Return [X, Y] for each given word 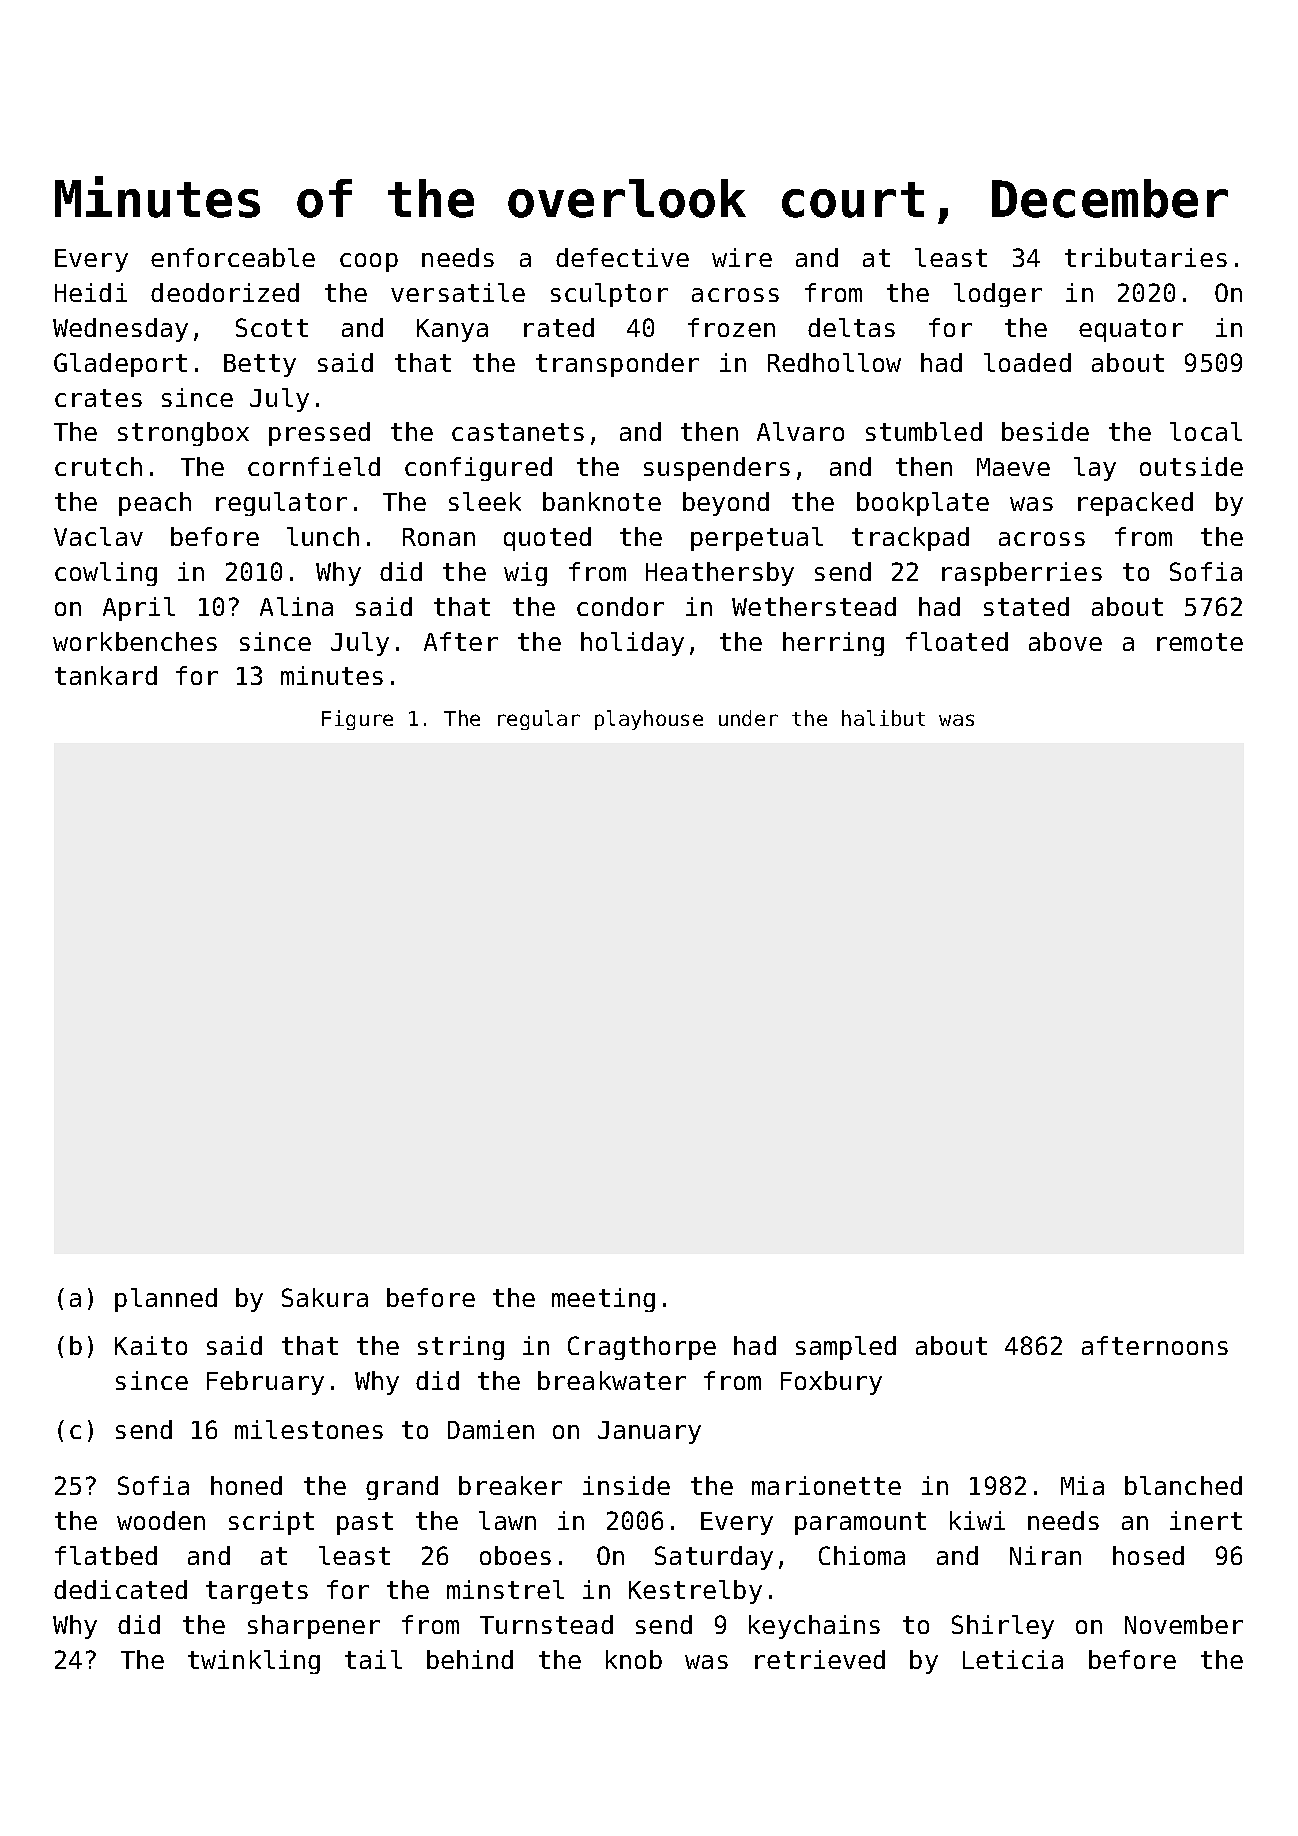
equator [1131, 330]
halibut [883, 718]
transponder [617, 365]
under [748, 718]
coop [369, 262]
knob [634, 1659]
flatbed [106, 1555]
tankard [106, 675]
